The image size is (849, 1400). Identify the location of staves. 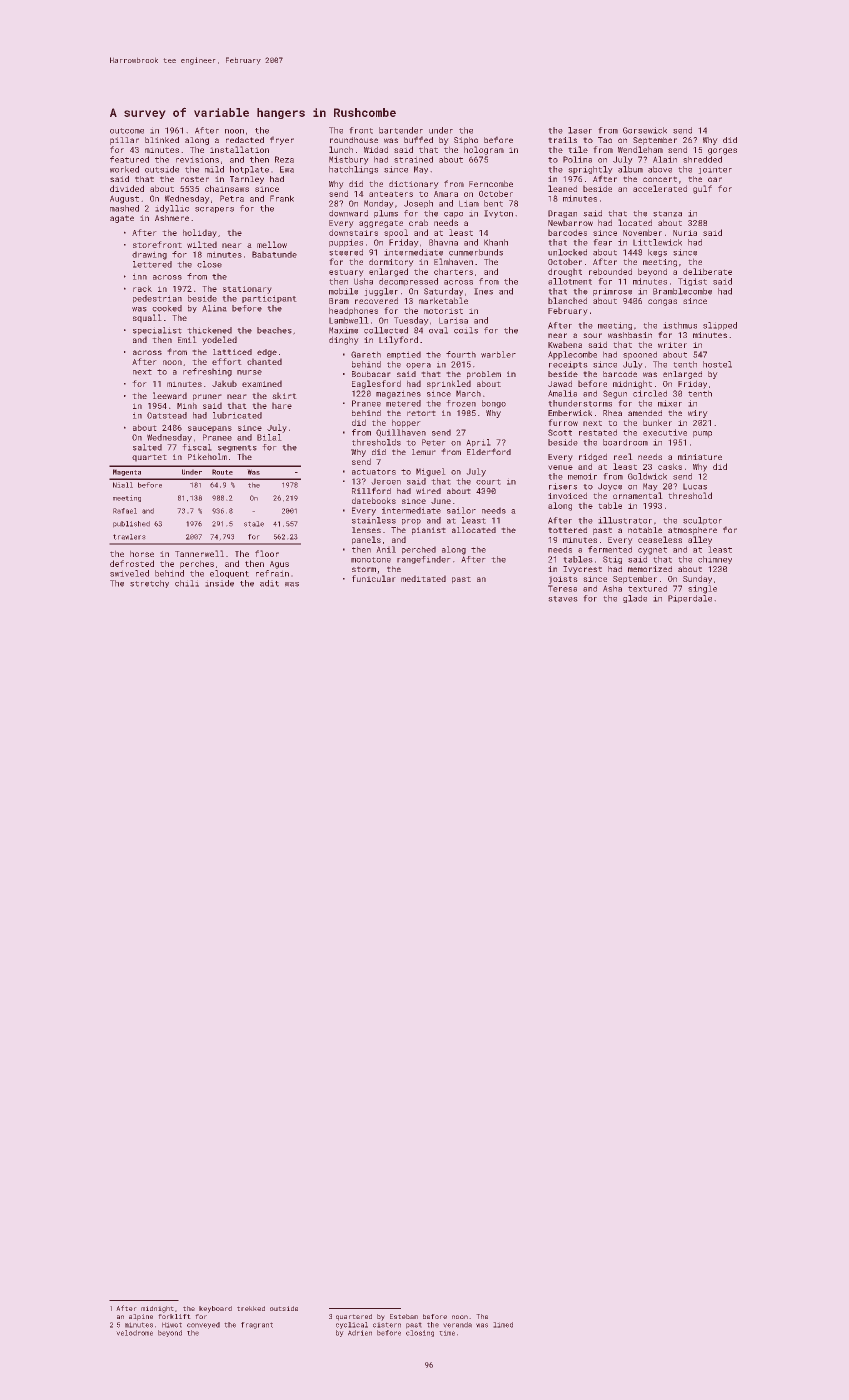
(563, 599).
